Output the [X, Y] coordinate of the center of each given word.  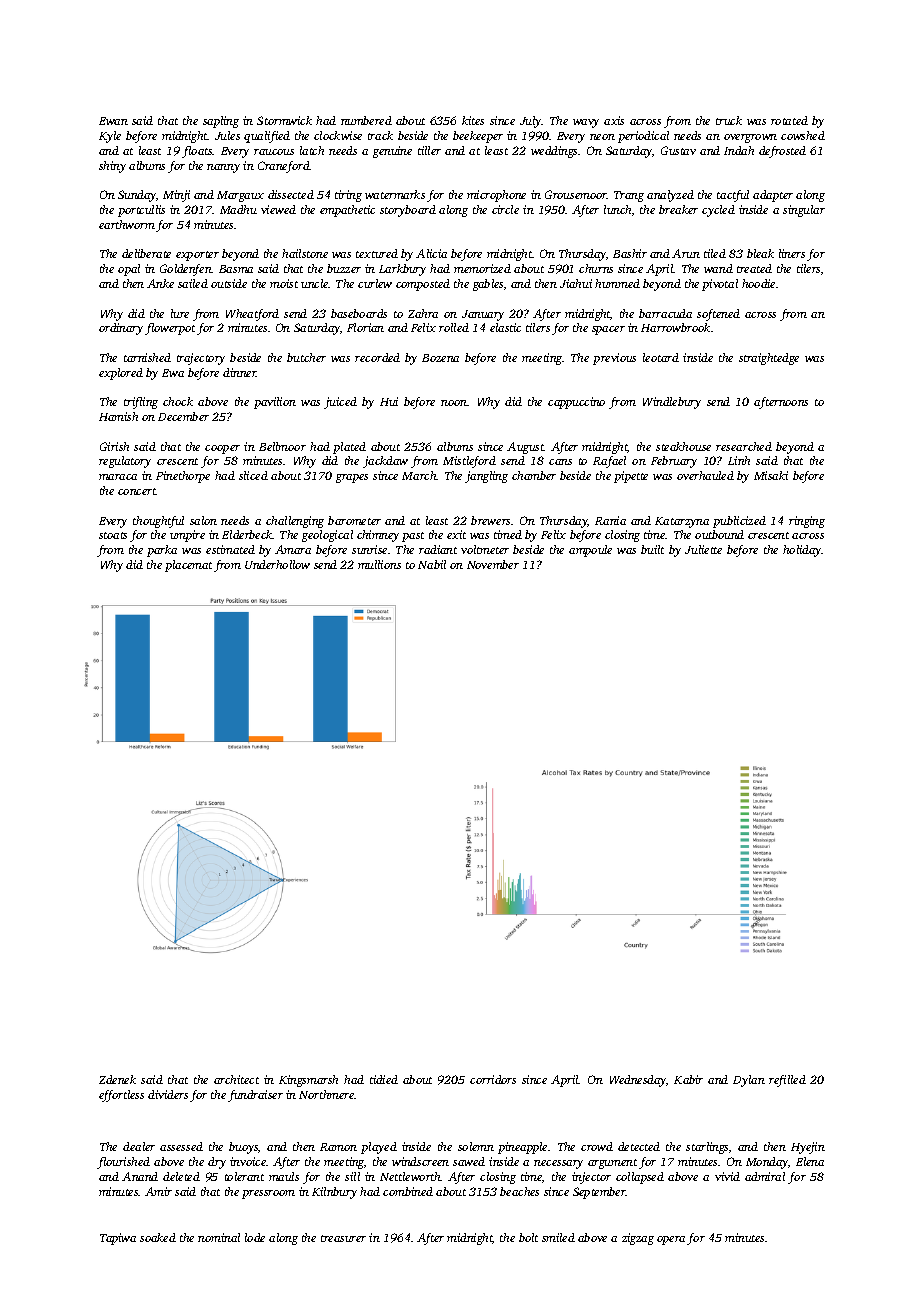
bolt [528, 1237]
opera [671, 1240]
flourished [123, 1163]
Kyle [110, 137]
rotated [789, 120]
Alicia [431, 253]
